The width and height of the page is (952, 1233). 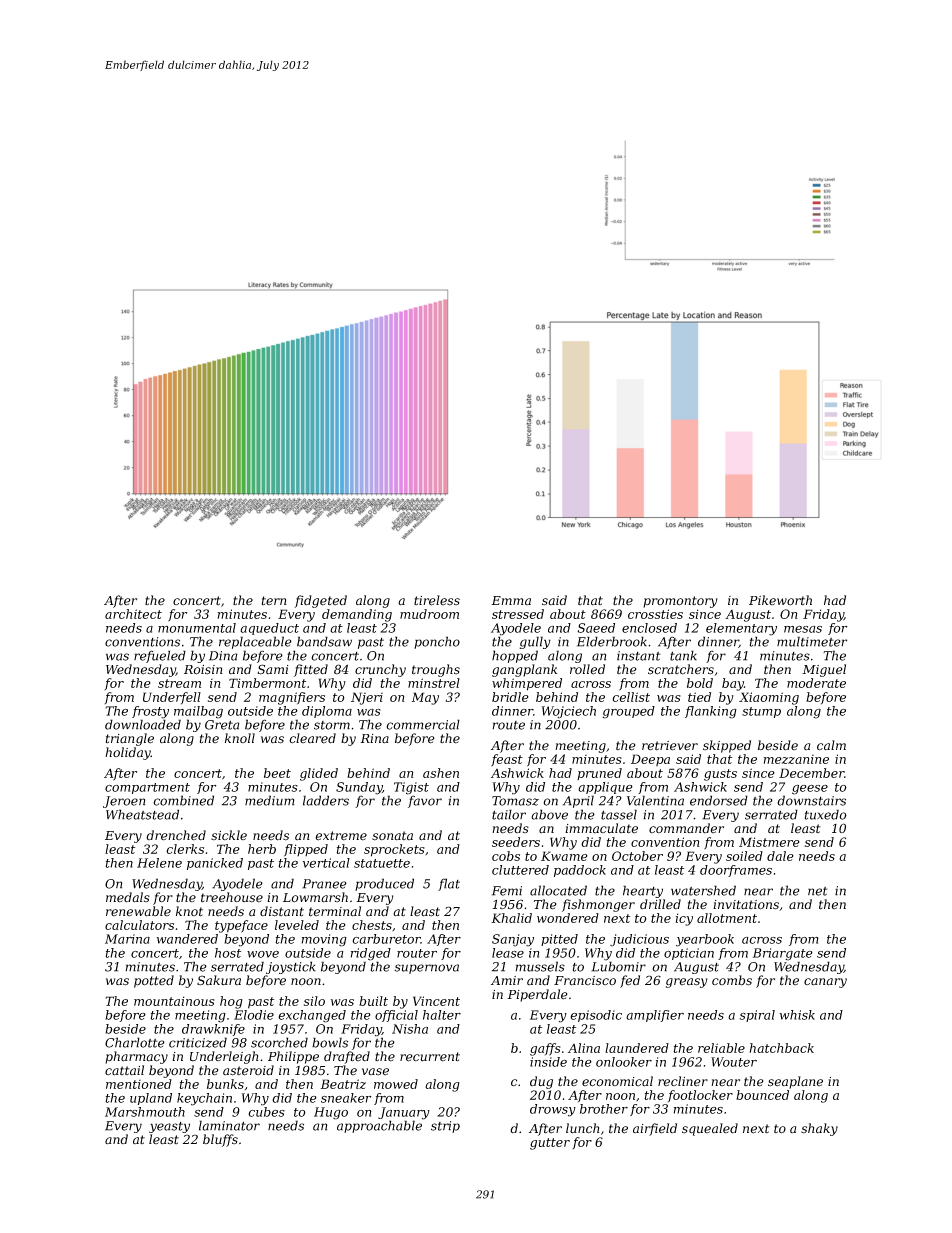 What do you see at coordinates (549, 814) in the page?
I see `above` at bounding box center [549, 814].
